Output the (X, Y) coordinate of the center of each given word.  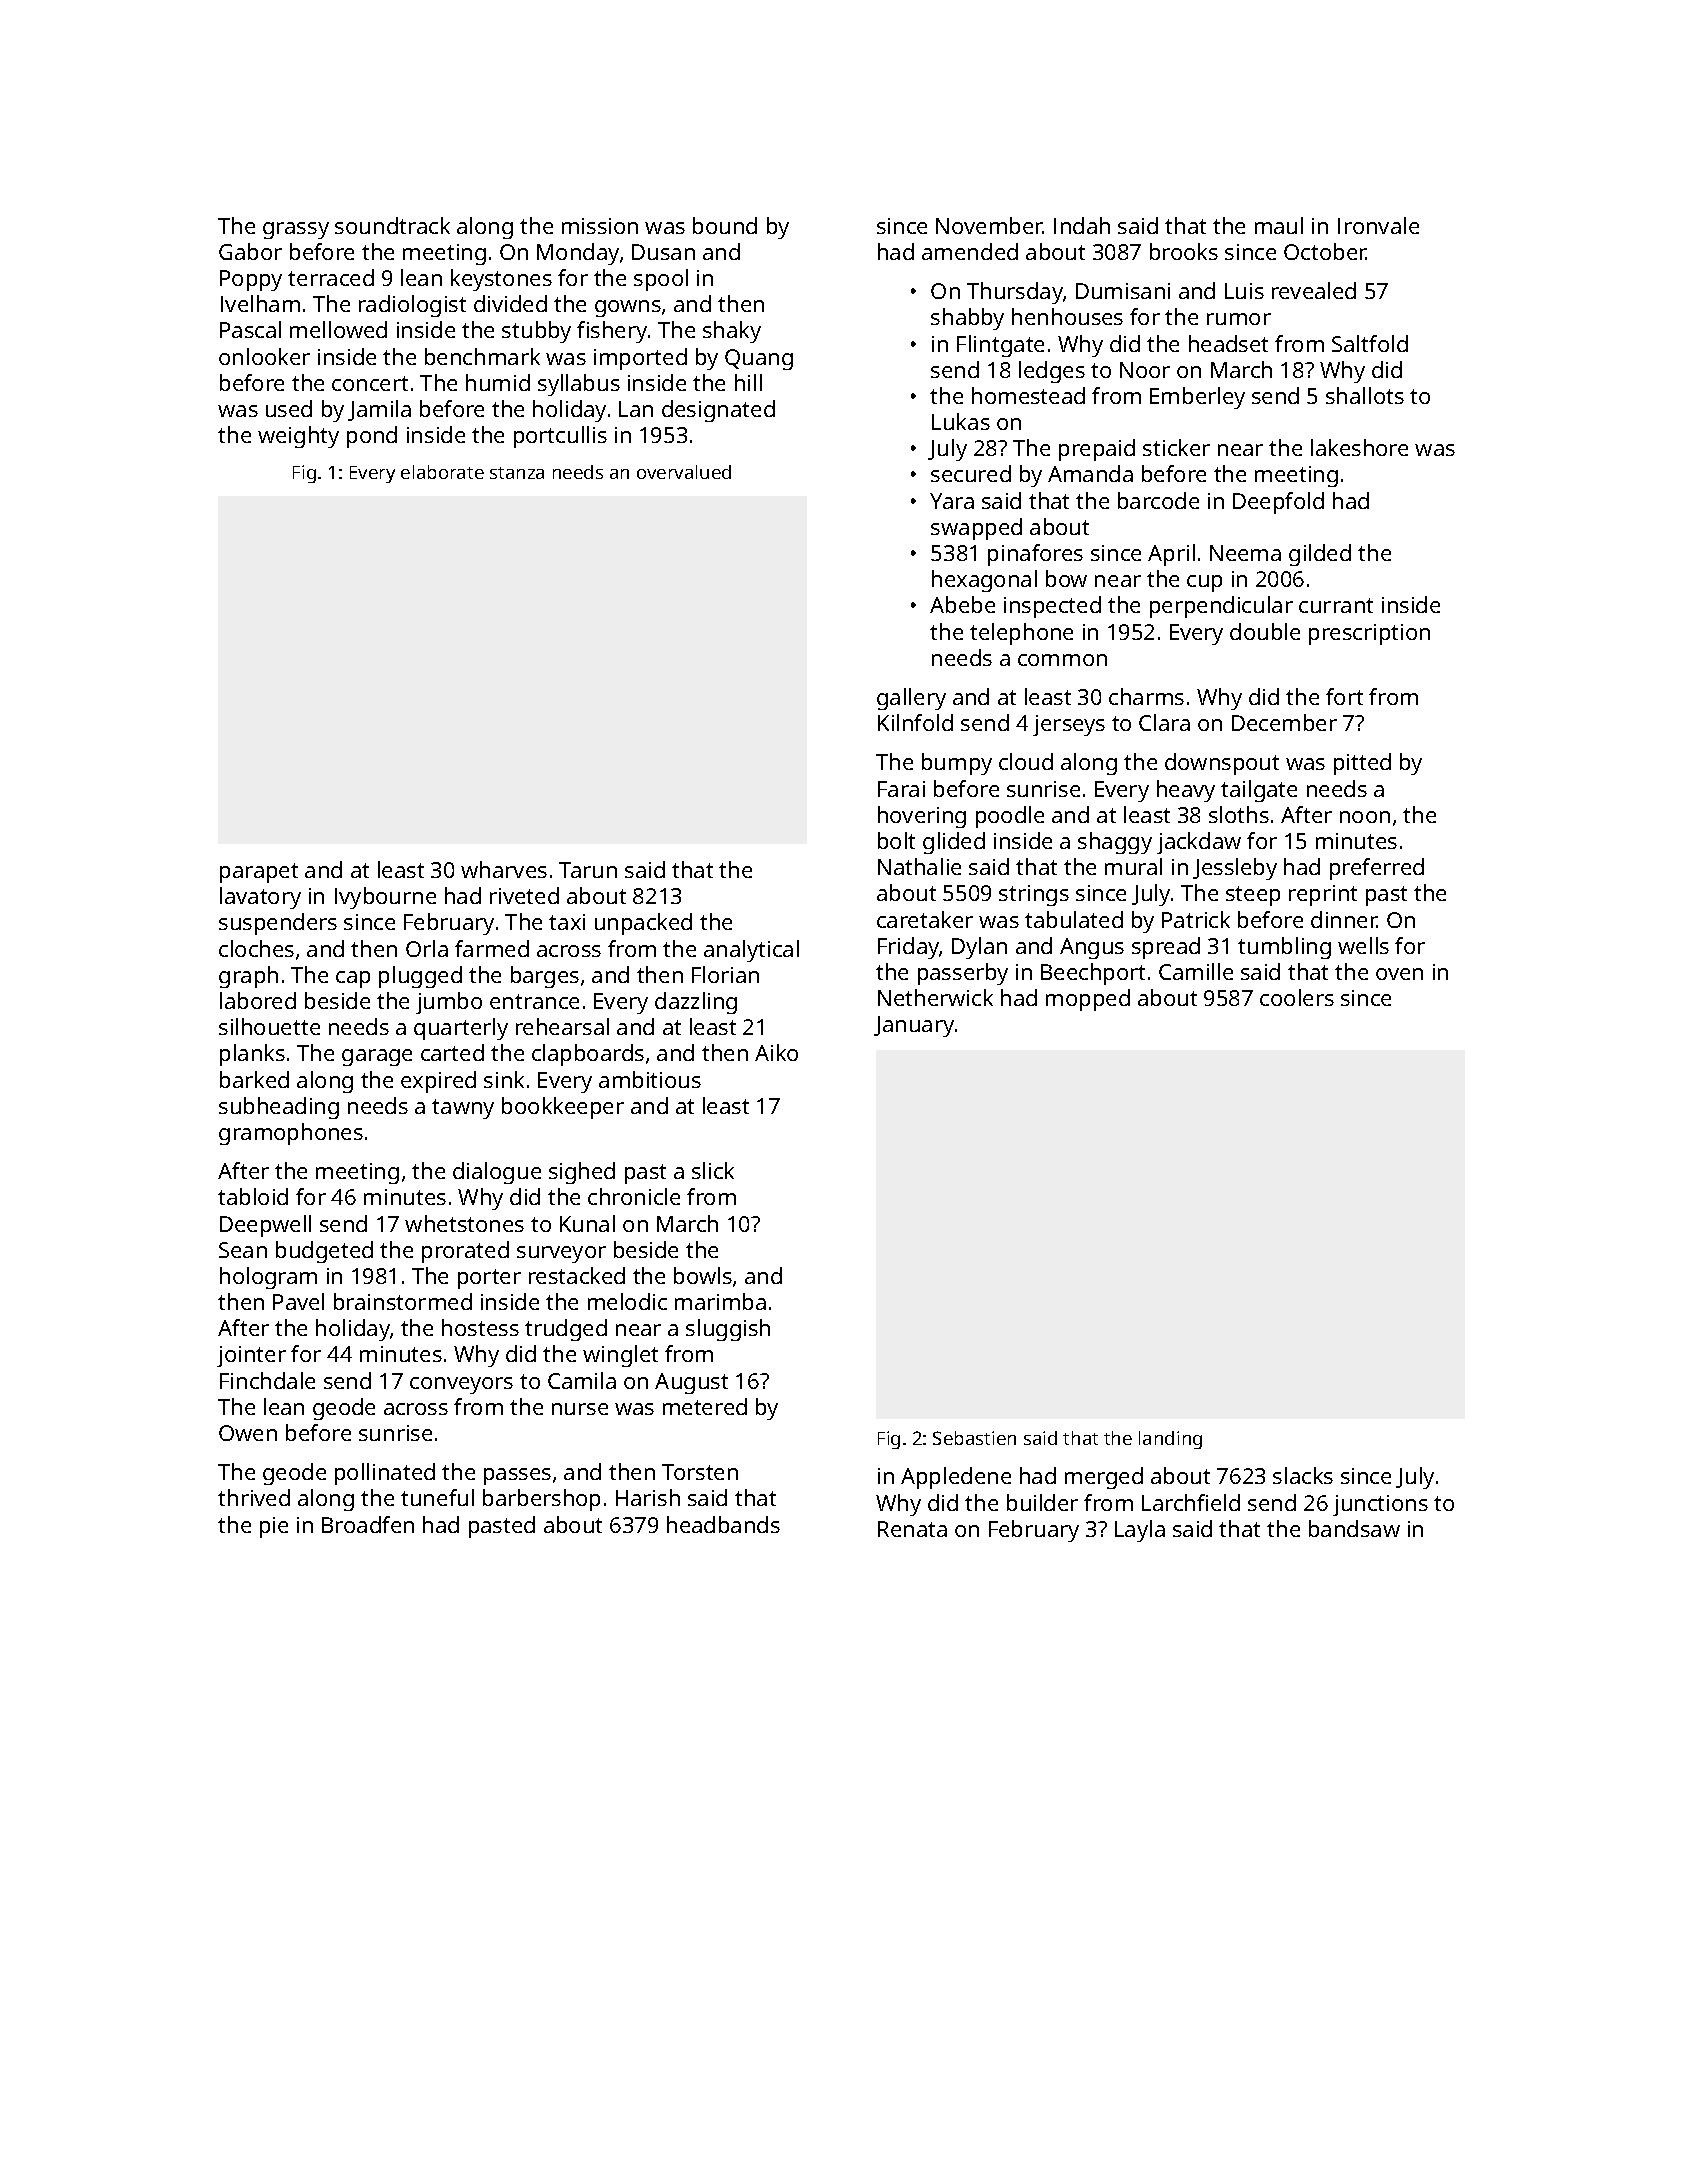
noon (1365, 817)
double (1265, 631)
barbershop (541, 1500)
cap (353, 979)
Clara (1164, 722)
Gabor (250, 251)
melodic (627, 1301)
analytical (751, 951)
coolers (1297, 997)
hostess (480, 1327)
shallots (1365, 395)
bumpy (957, 764)
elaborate (442, 472)
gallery (911, 699)
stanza (517, 473)
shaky (732, 332)
